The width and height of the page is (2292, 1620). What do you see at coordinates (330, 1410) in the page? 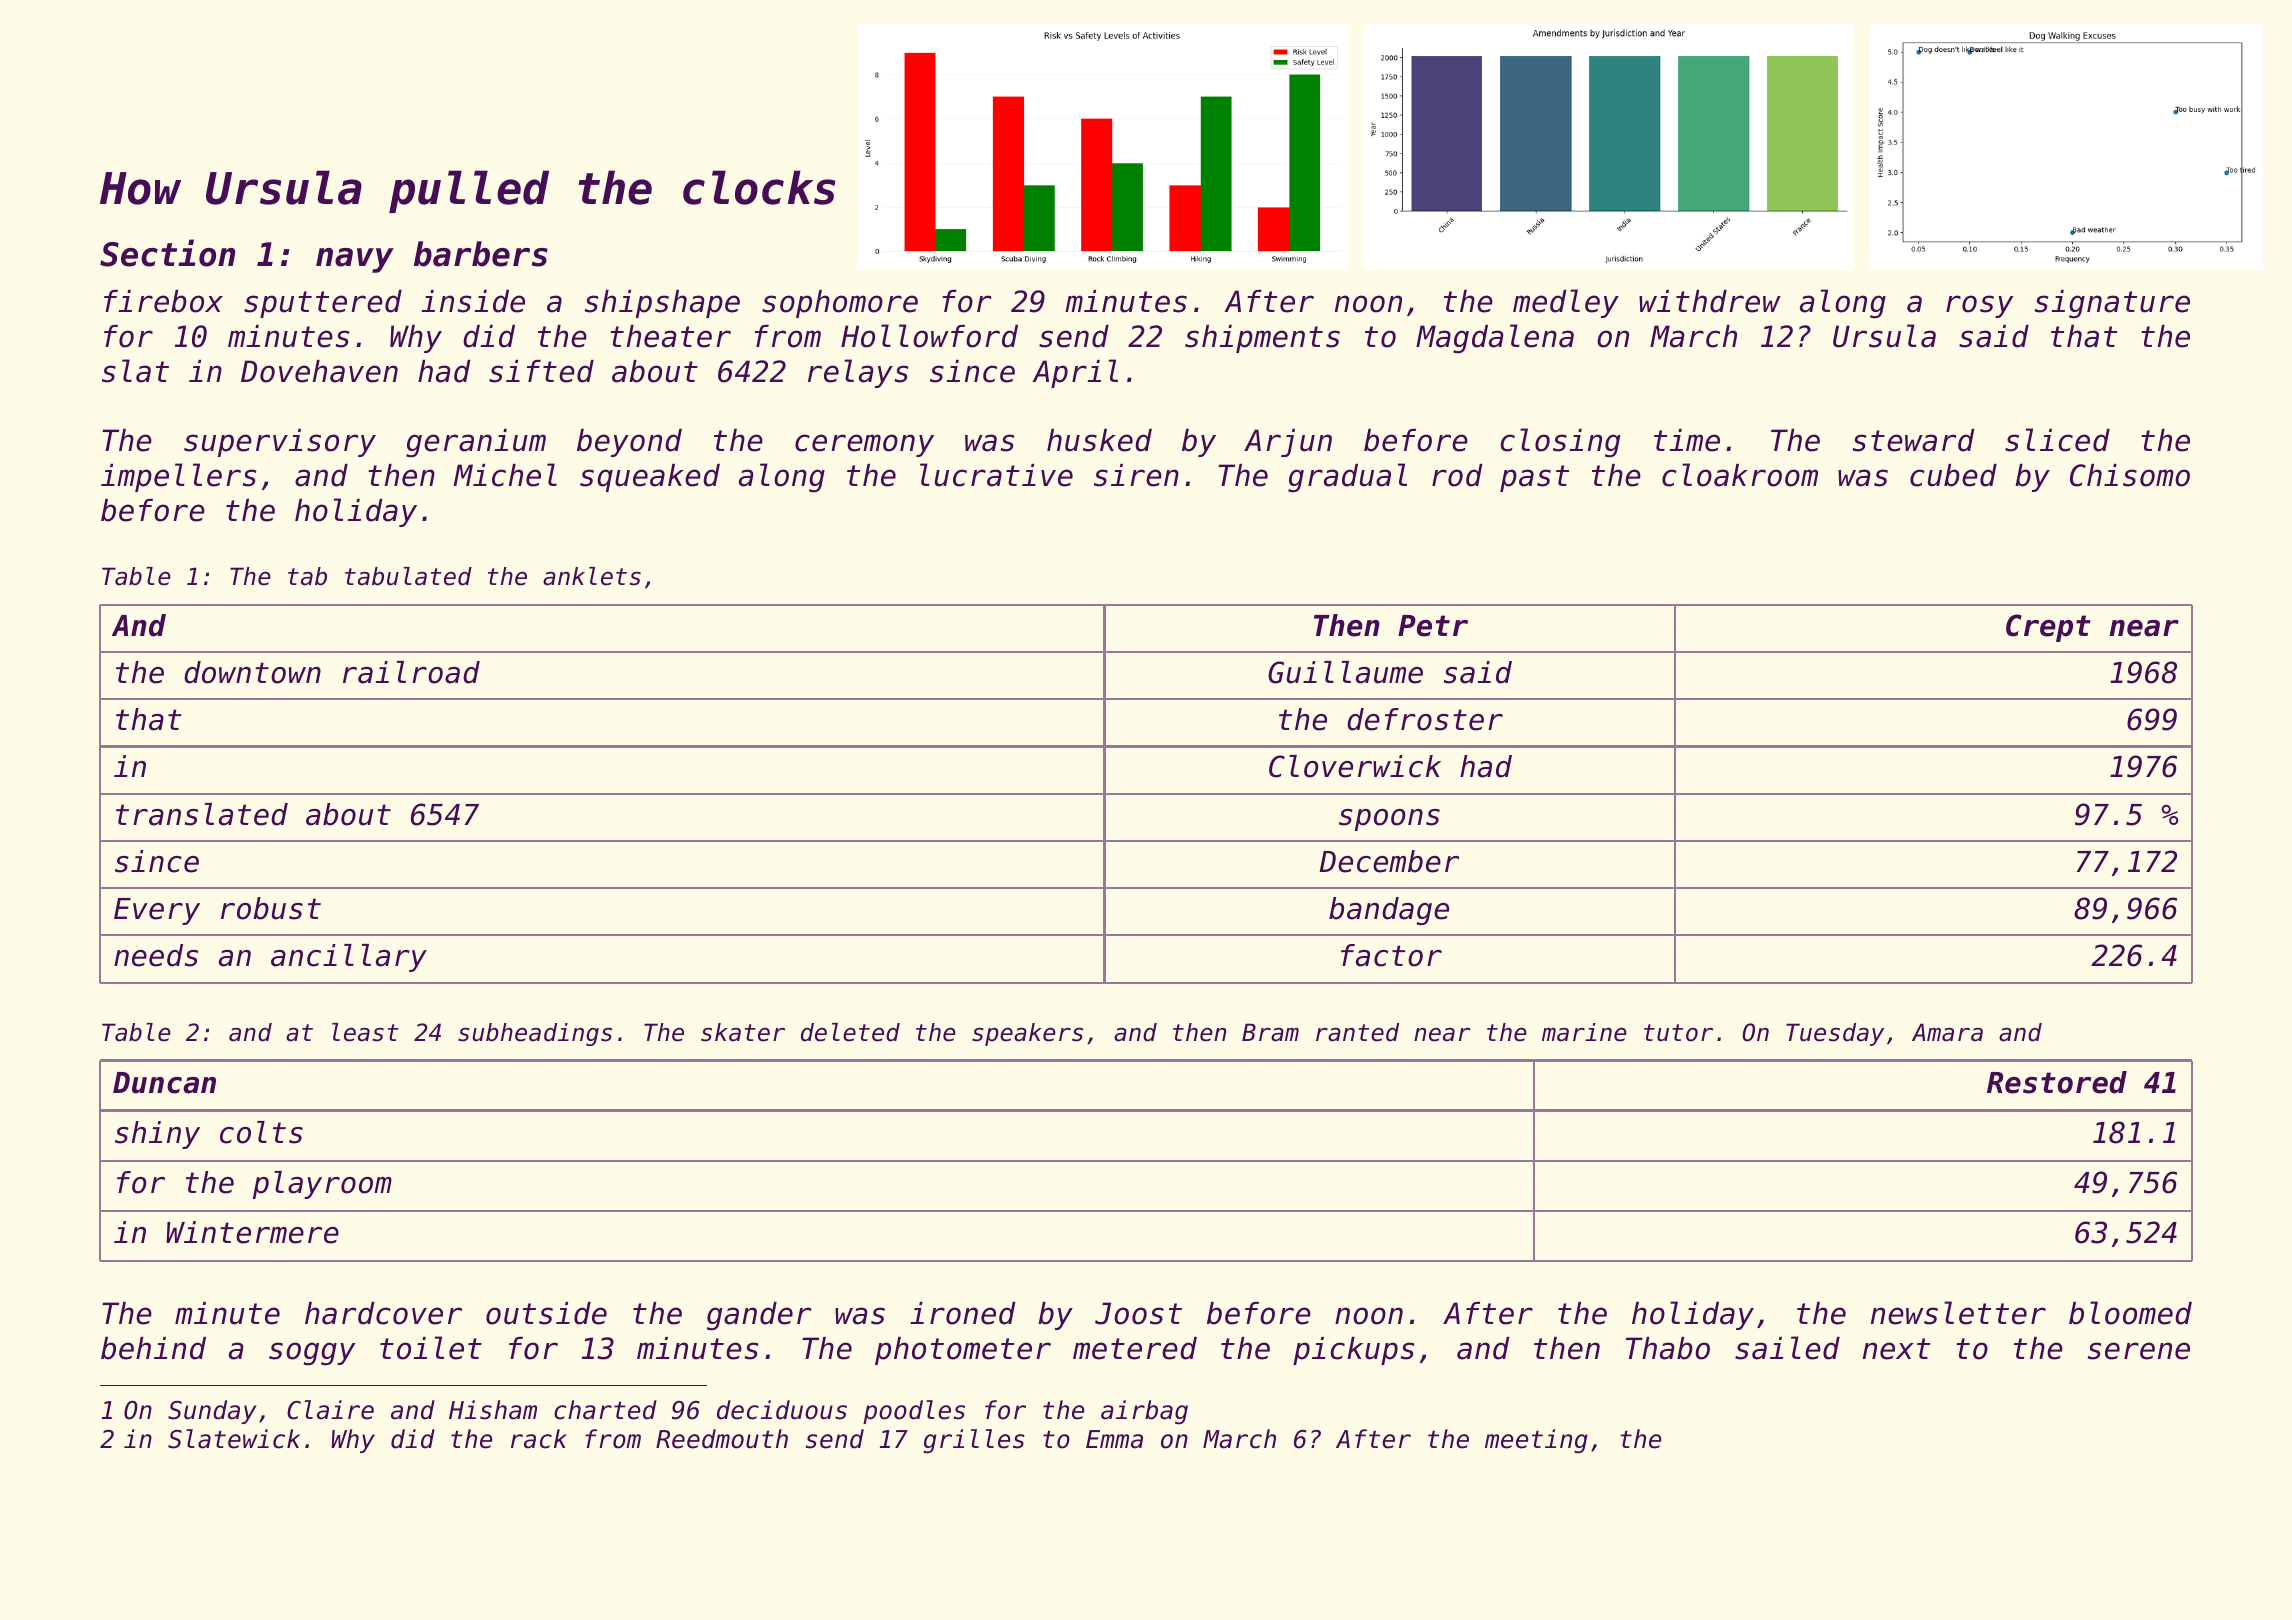
I see `Claire` at bounding box center [330, 1410].
